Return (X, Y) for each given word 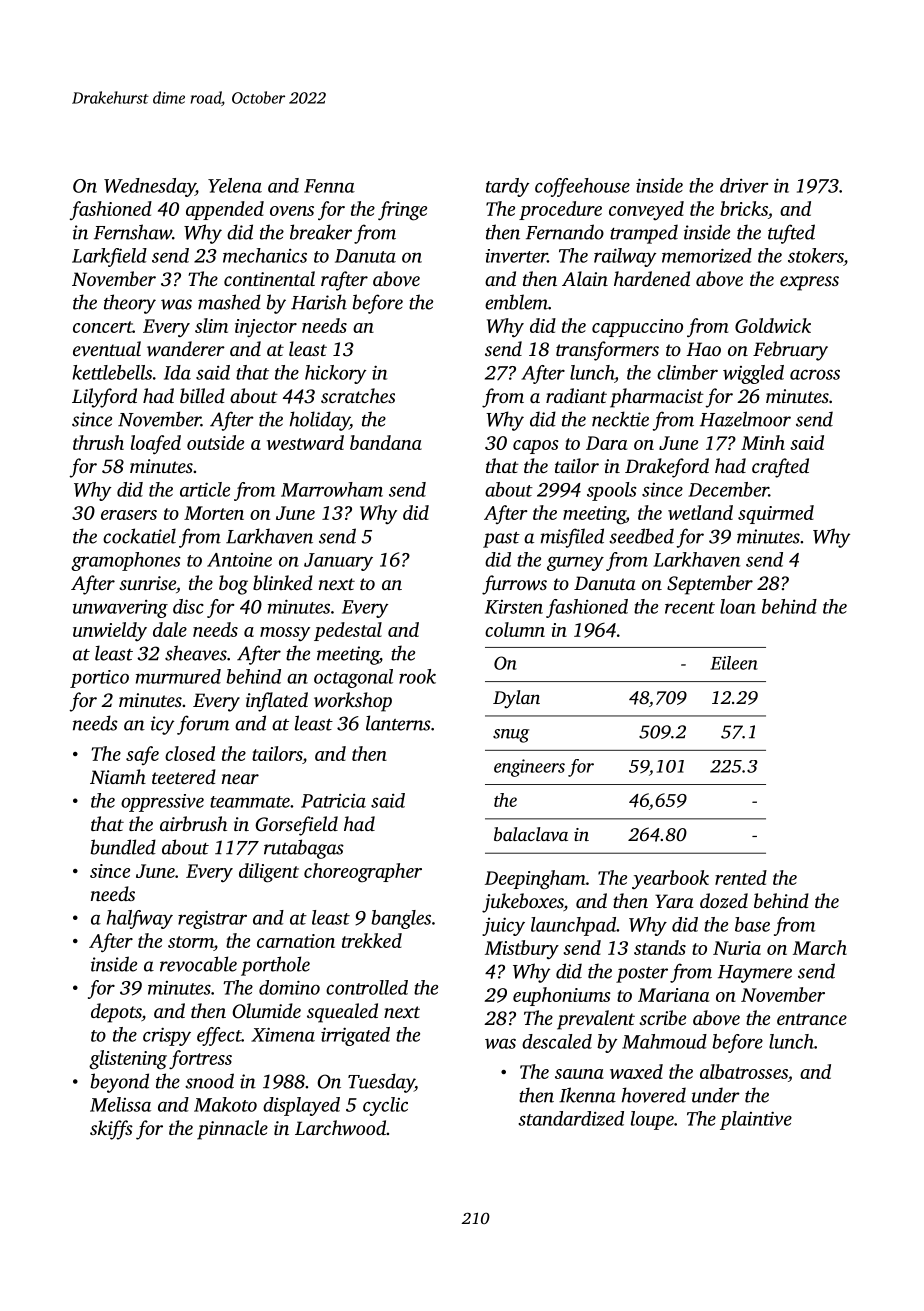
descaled (557, 1041)
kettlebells (112, 372)
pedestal (348, 631)
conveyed (646, 210)
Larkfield (109, 257)
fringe (402, 211)
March (820, 947)
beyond (120, 1083)
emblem (516, 302)
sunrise (147, 583)
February (790, 351)
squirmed (776, 514)
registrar (212, 919)
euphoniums (562, 996)
